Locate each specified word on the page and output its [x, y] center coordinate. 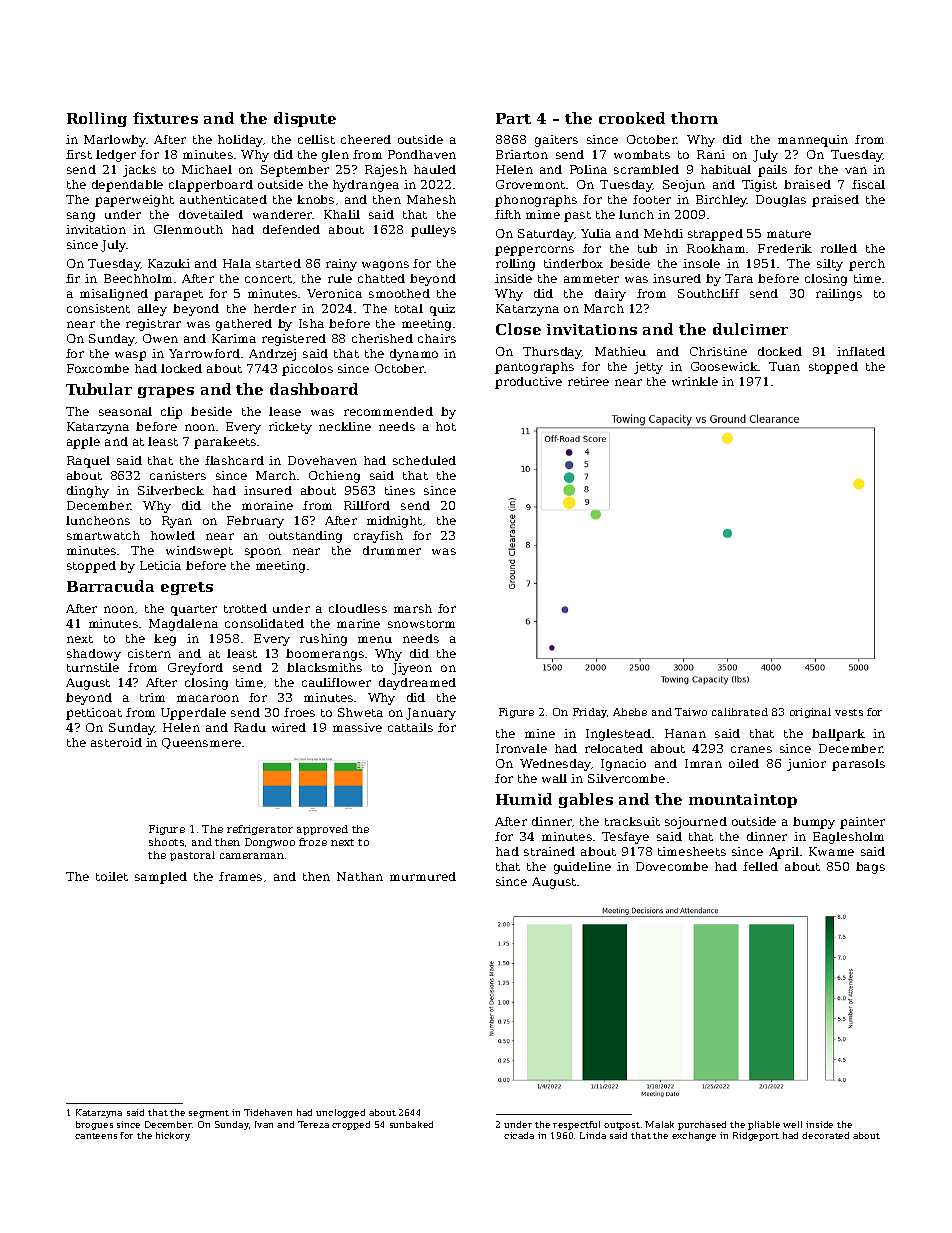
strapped [715, 235]
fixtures [165, 118]
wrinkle [695, 381]
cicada [519, 1135]
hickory [173, 1136]
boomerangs [325, 655]
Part [513, 118]
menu [375, 639]
